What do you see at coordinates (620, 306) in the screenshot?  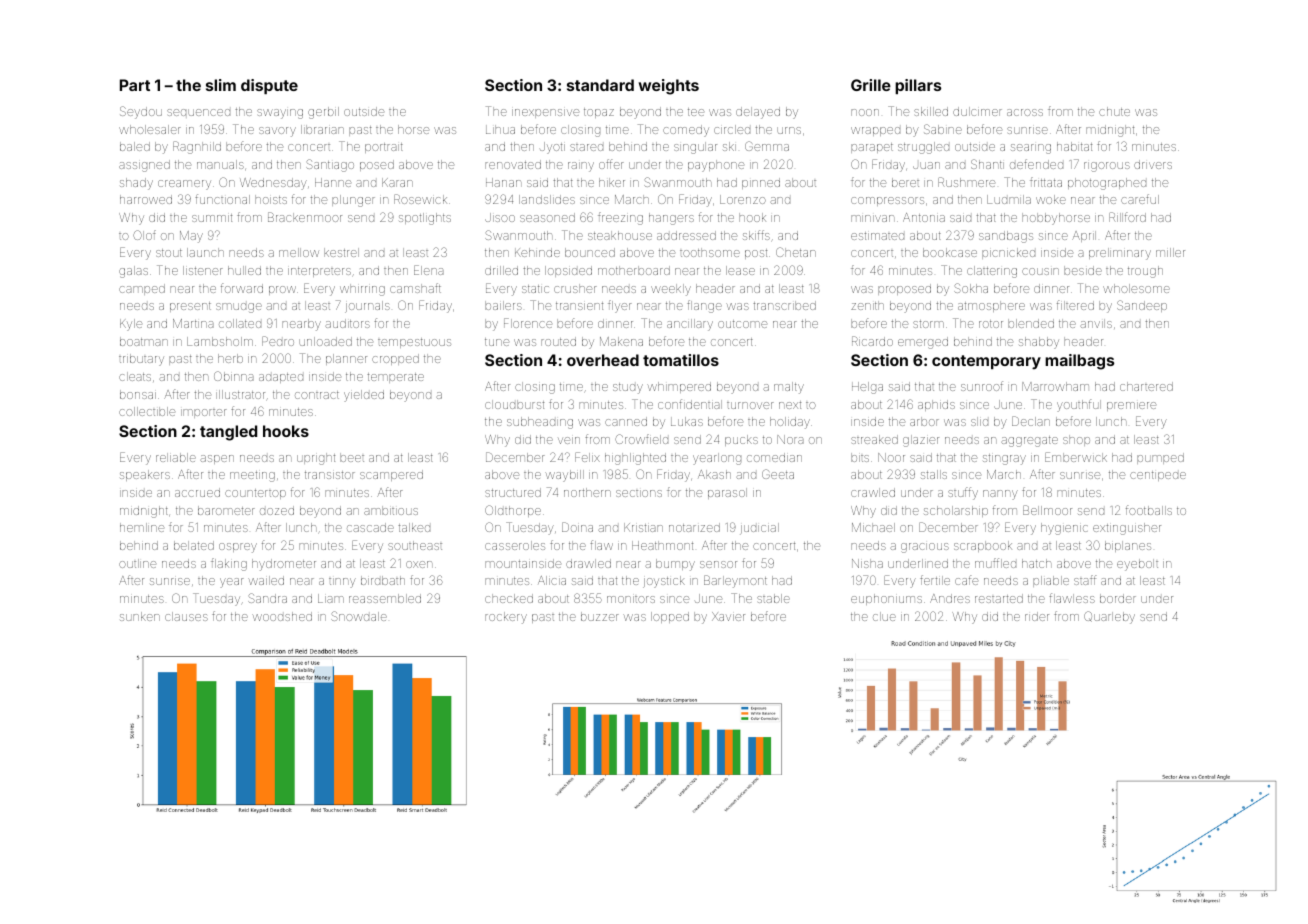 I see `flyer` at bounding box center [620, 306].
